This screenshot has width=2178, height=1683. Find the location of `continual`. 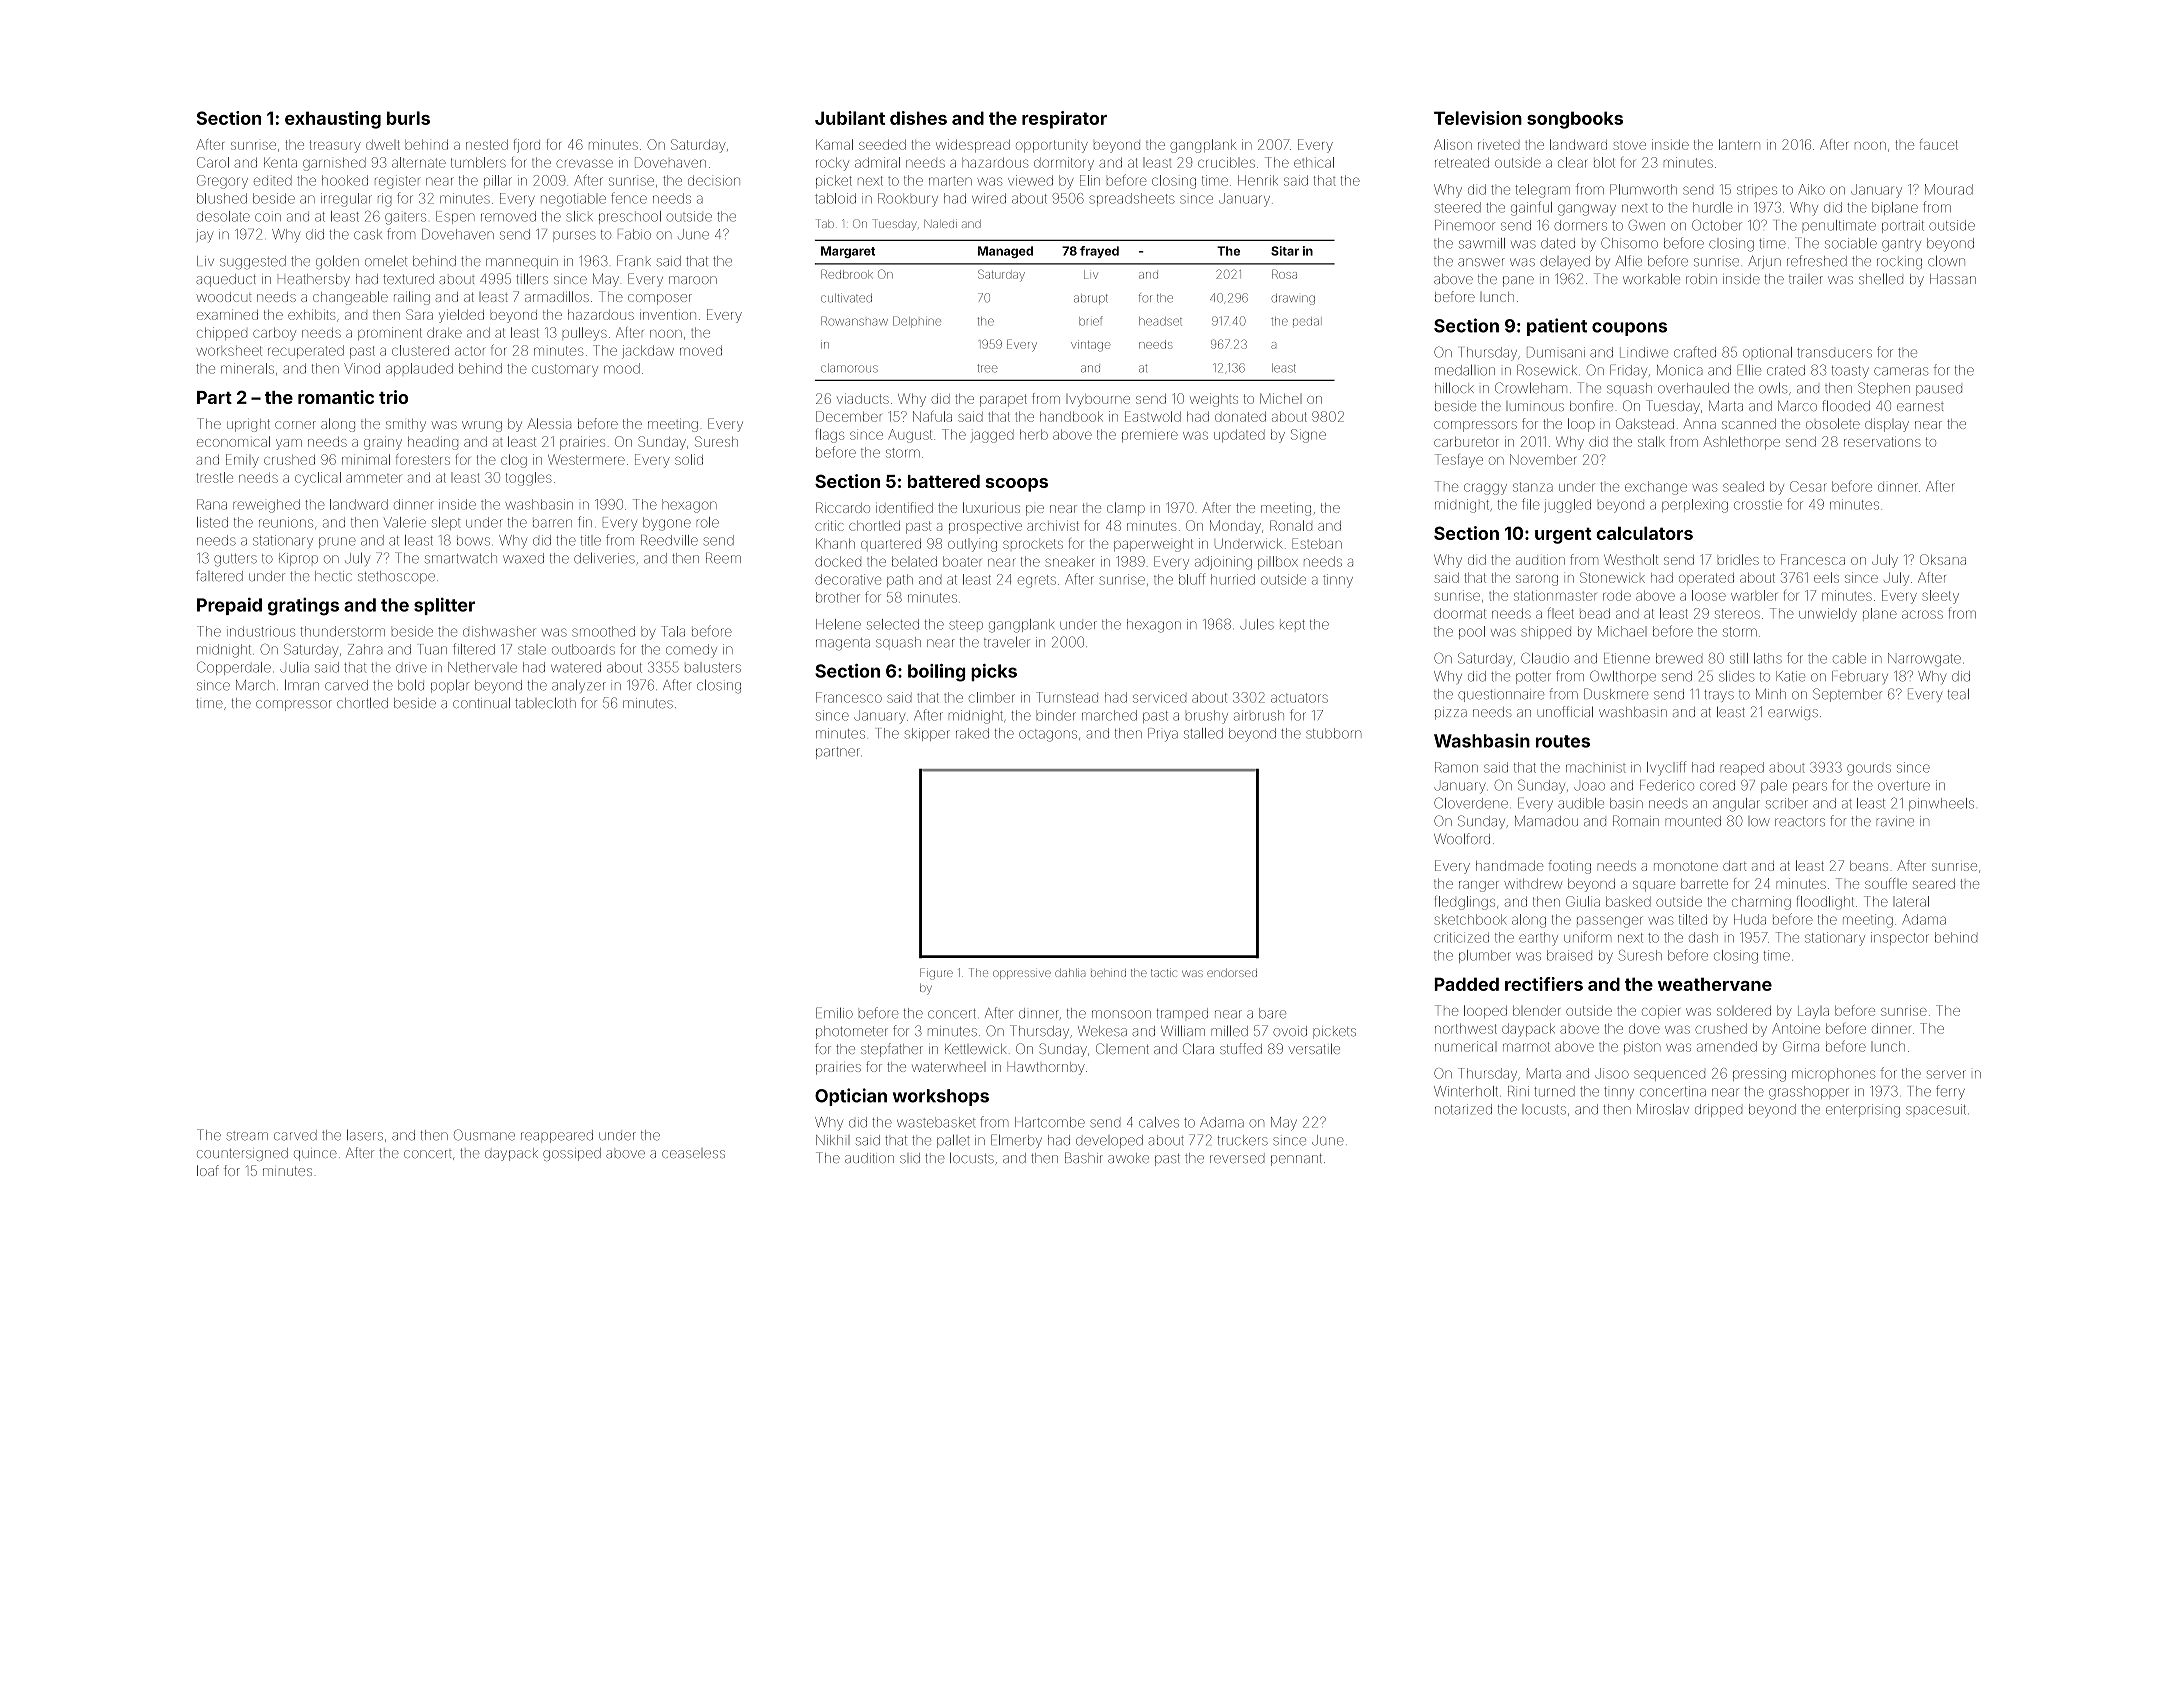

continual is located at coordinates (481, 703).
